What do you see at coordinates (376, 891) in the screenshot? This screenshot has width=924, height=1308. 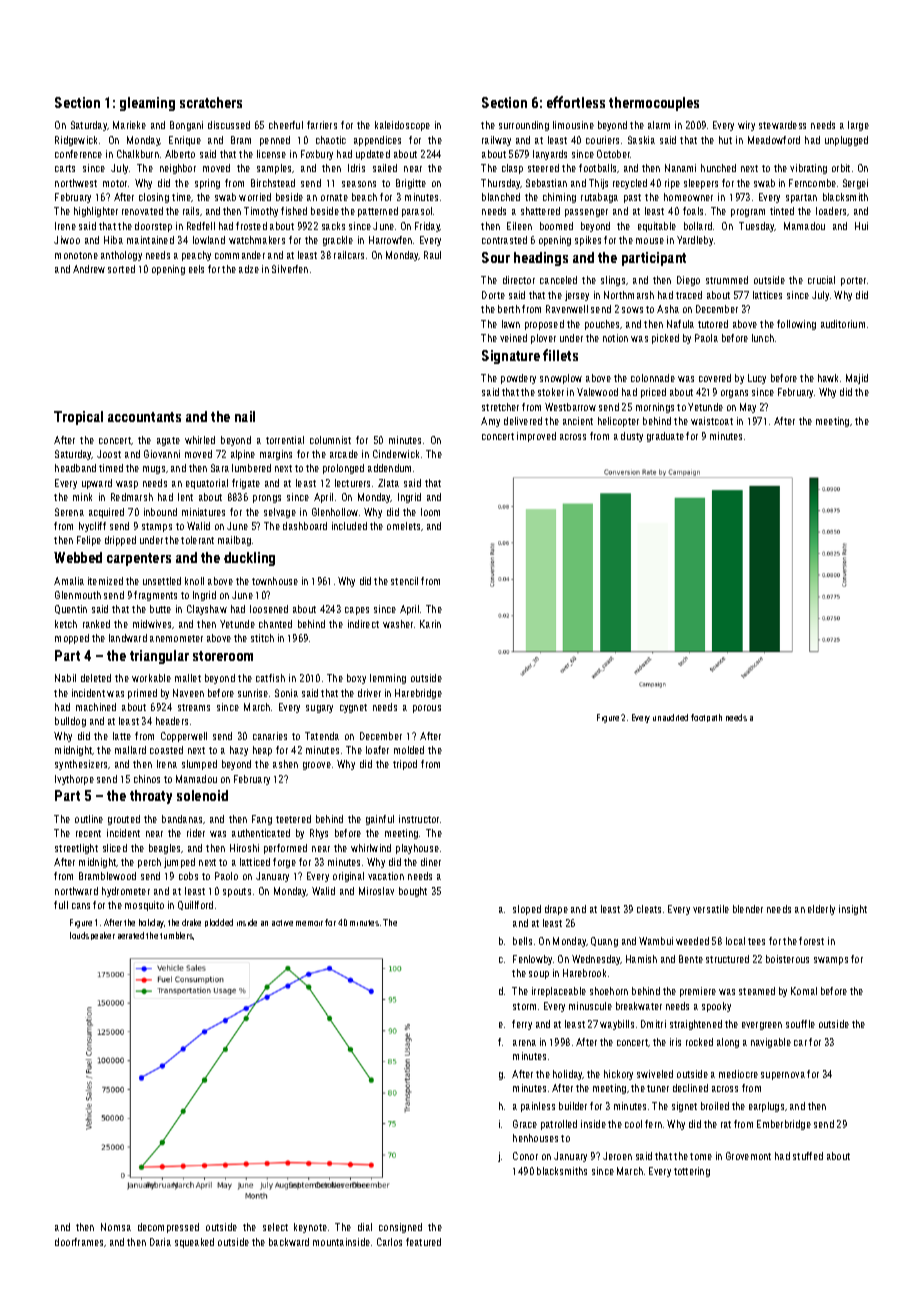 I see `Miroslav` at bounding box center [376, 891].
